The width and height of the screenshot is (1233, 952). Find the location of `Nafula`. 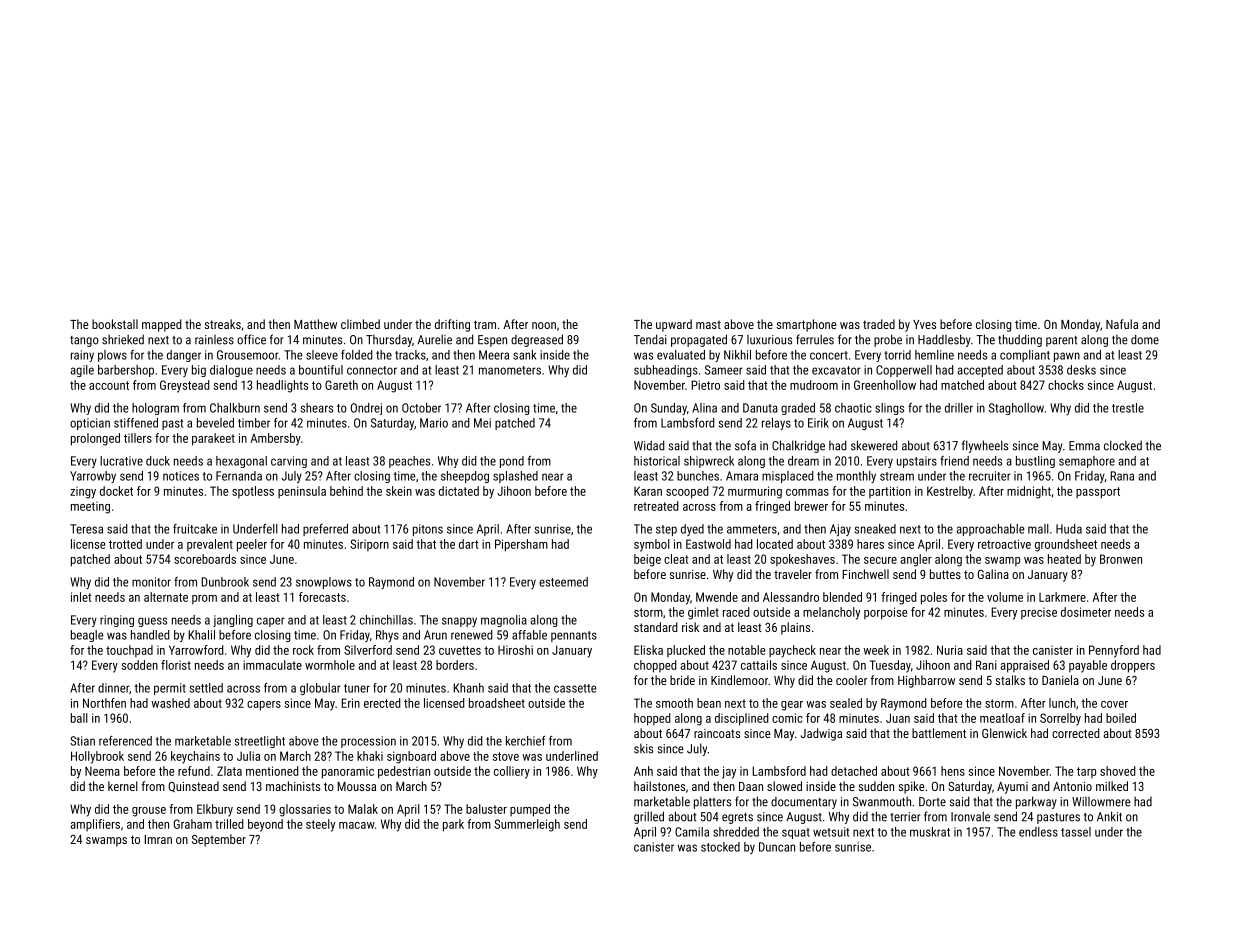

Nafula is located at coordinates (1122, 324).
